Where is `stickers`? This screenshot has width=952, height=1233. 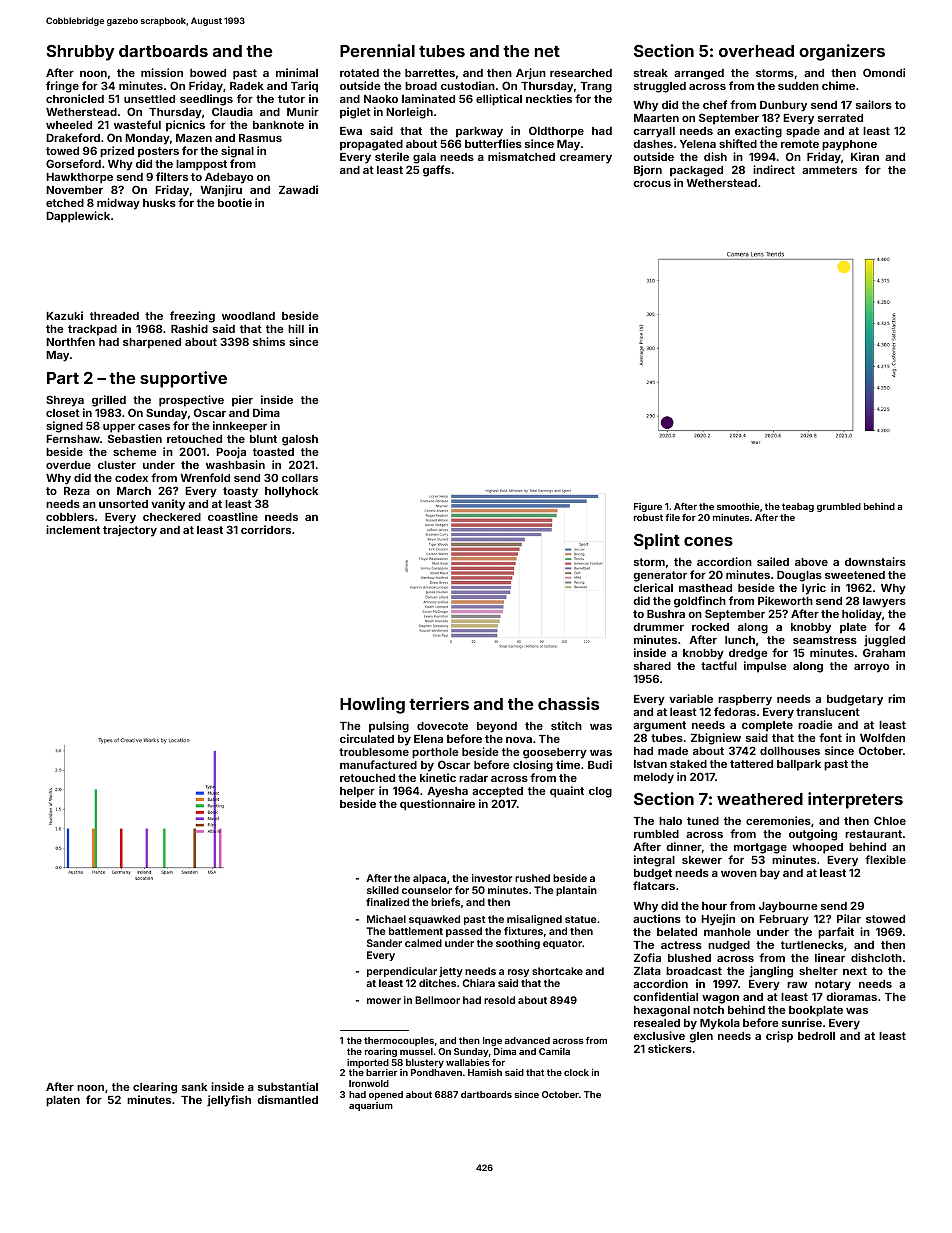
stickers is located at coordinates (670, 1048).
